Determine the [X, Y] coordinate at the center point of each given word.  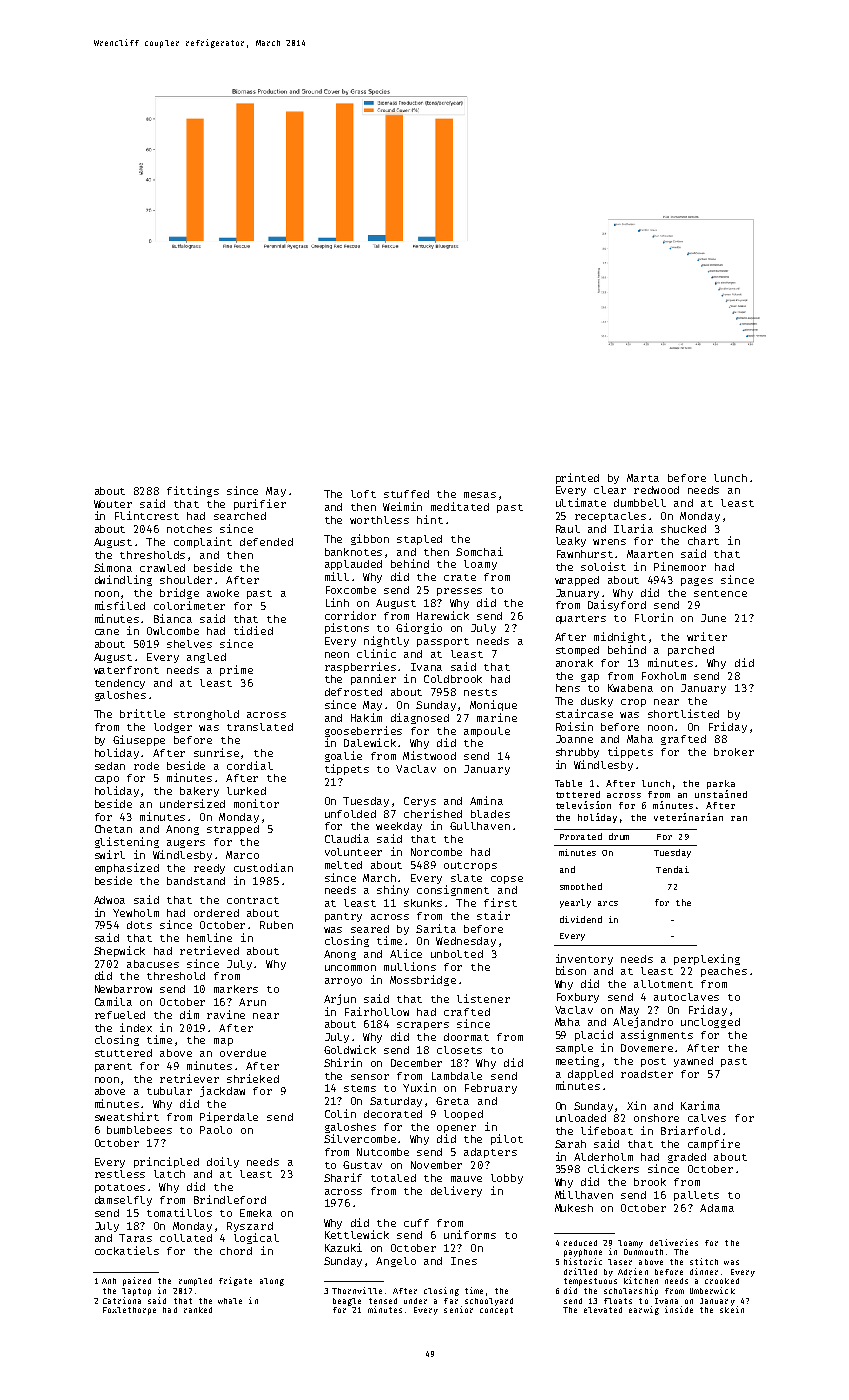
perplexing [707, 959]
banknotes [353, 552]
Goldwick [350, 1049]
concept [496, 1311]
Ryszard [250, 1227]
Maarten [650, 554]
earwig [644, 1310]
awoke [223, 593]
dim [189, 1014]
